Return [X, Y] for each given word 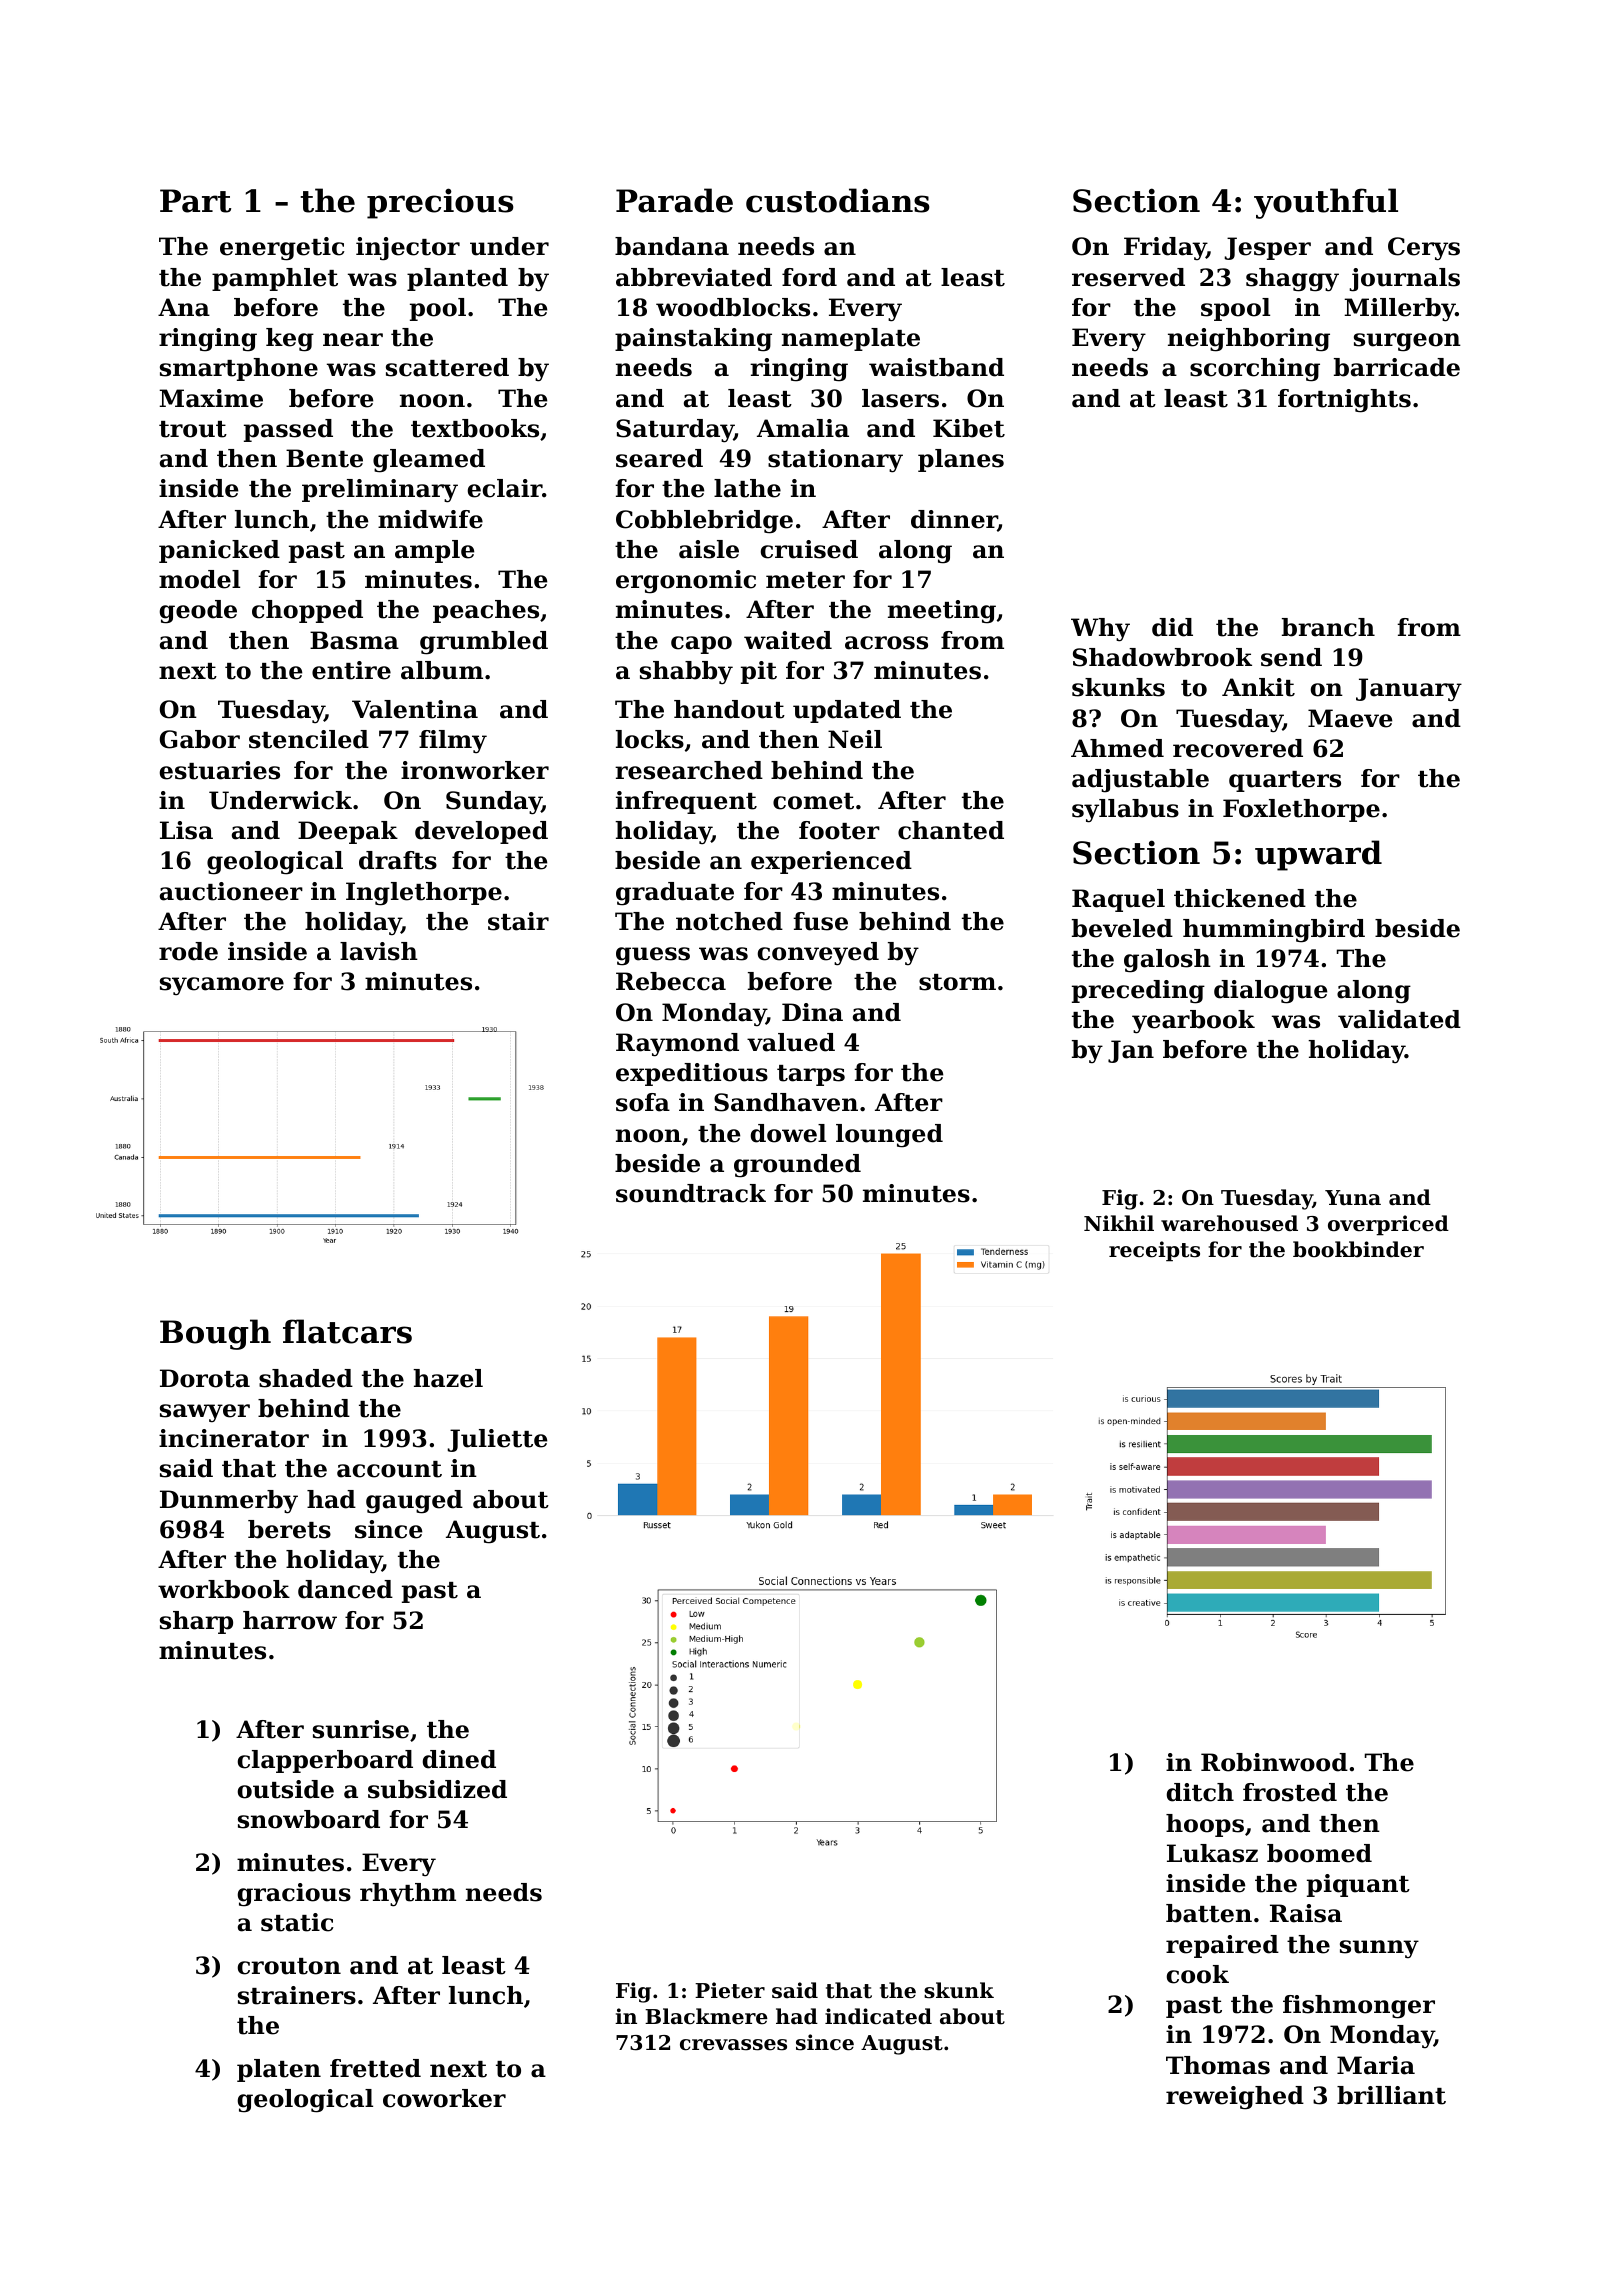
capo [701, 645]
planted [457, 279]
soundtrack [691, 1193]
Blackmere [706, 2016]
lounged [889, 1136]
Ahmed [1117, 748]
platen [279, 2070]
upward [1318, 855]
